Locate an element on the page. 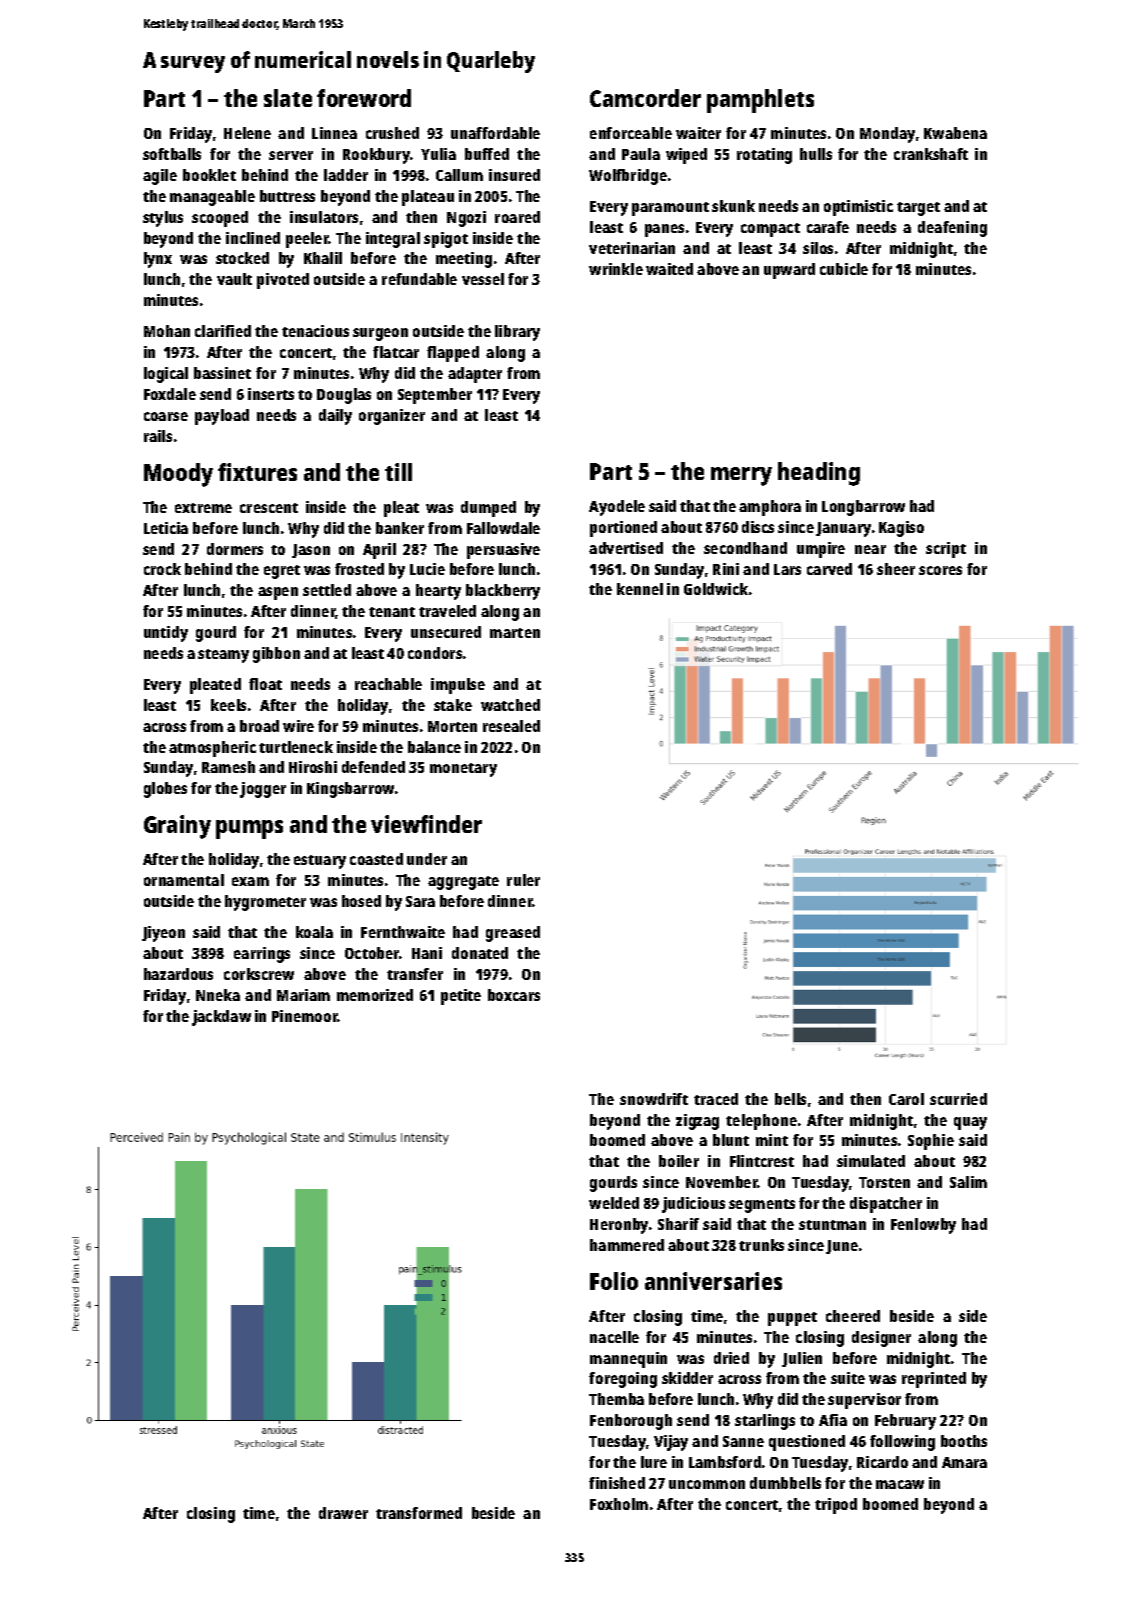 This document has height=1600, width=1131. softballs is located at coordinates (172, 154).
